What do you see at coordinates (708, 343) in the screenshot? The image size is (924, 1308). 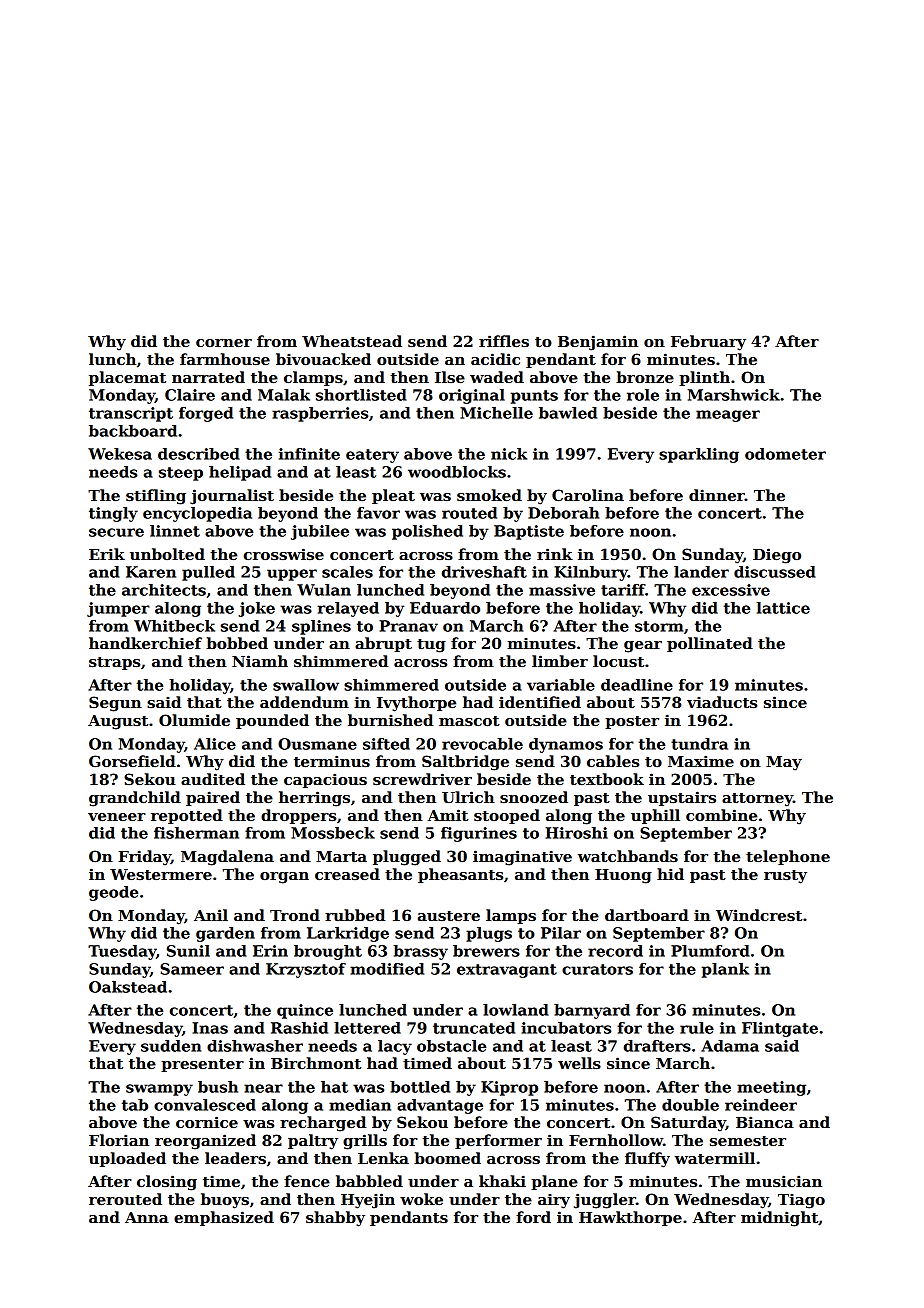 I see `February` at bounding box center [708, 343].
